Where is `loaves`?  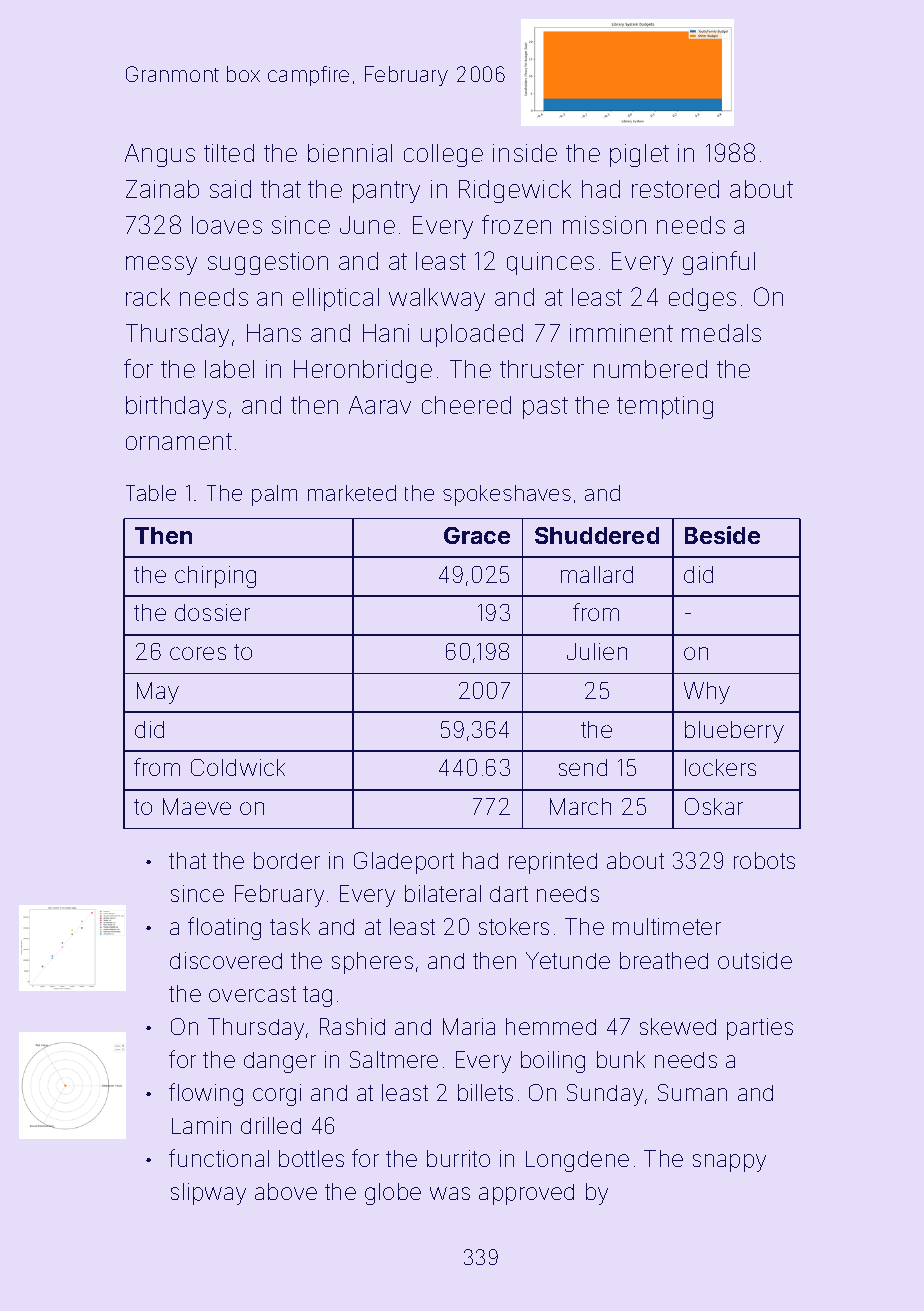 loaves is located at coordinates (227, 225).
